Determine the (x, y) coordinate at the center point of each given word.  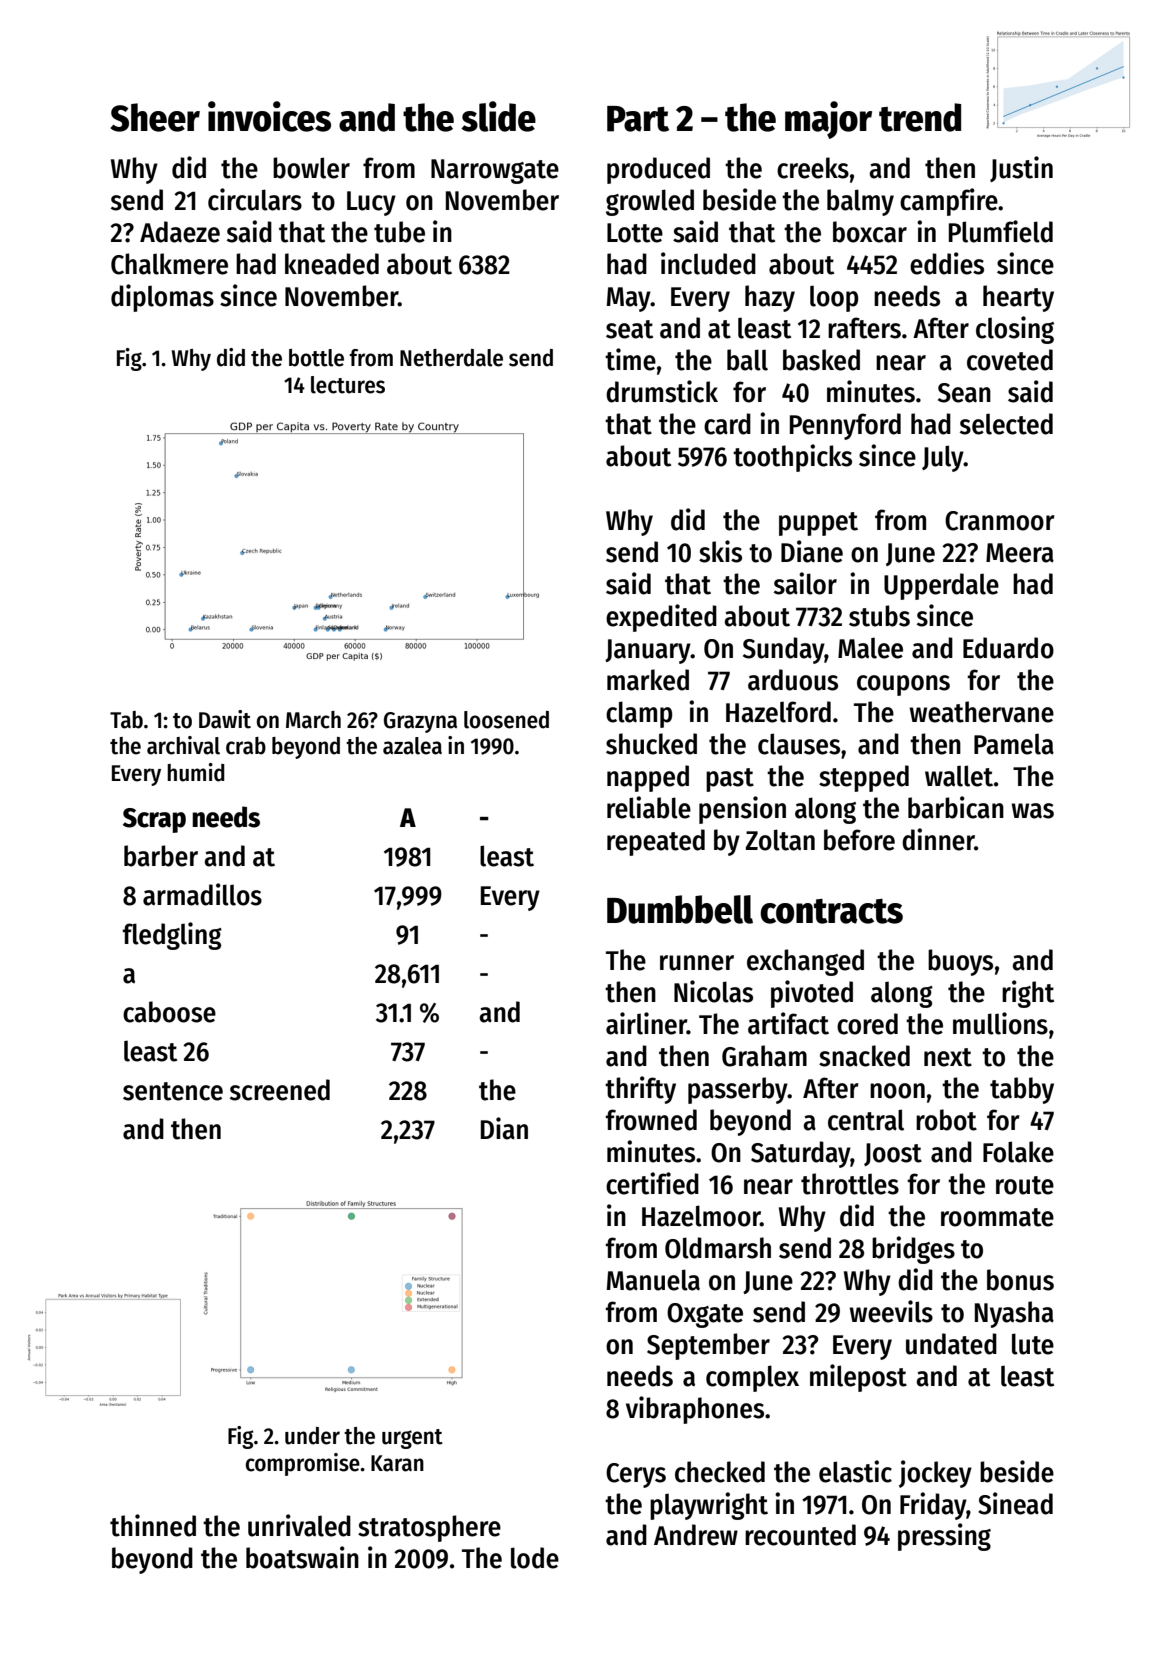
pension (742, 810)
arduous (793, 680)
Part (638, 119)
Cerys (636, 1475)
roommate (997, 1217)
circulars (255, 199)
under (312, 1436)
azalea (412, 746)
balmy (860, 202)
